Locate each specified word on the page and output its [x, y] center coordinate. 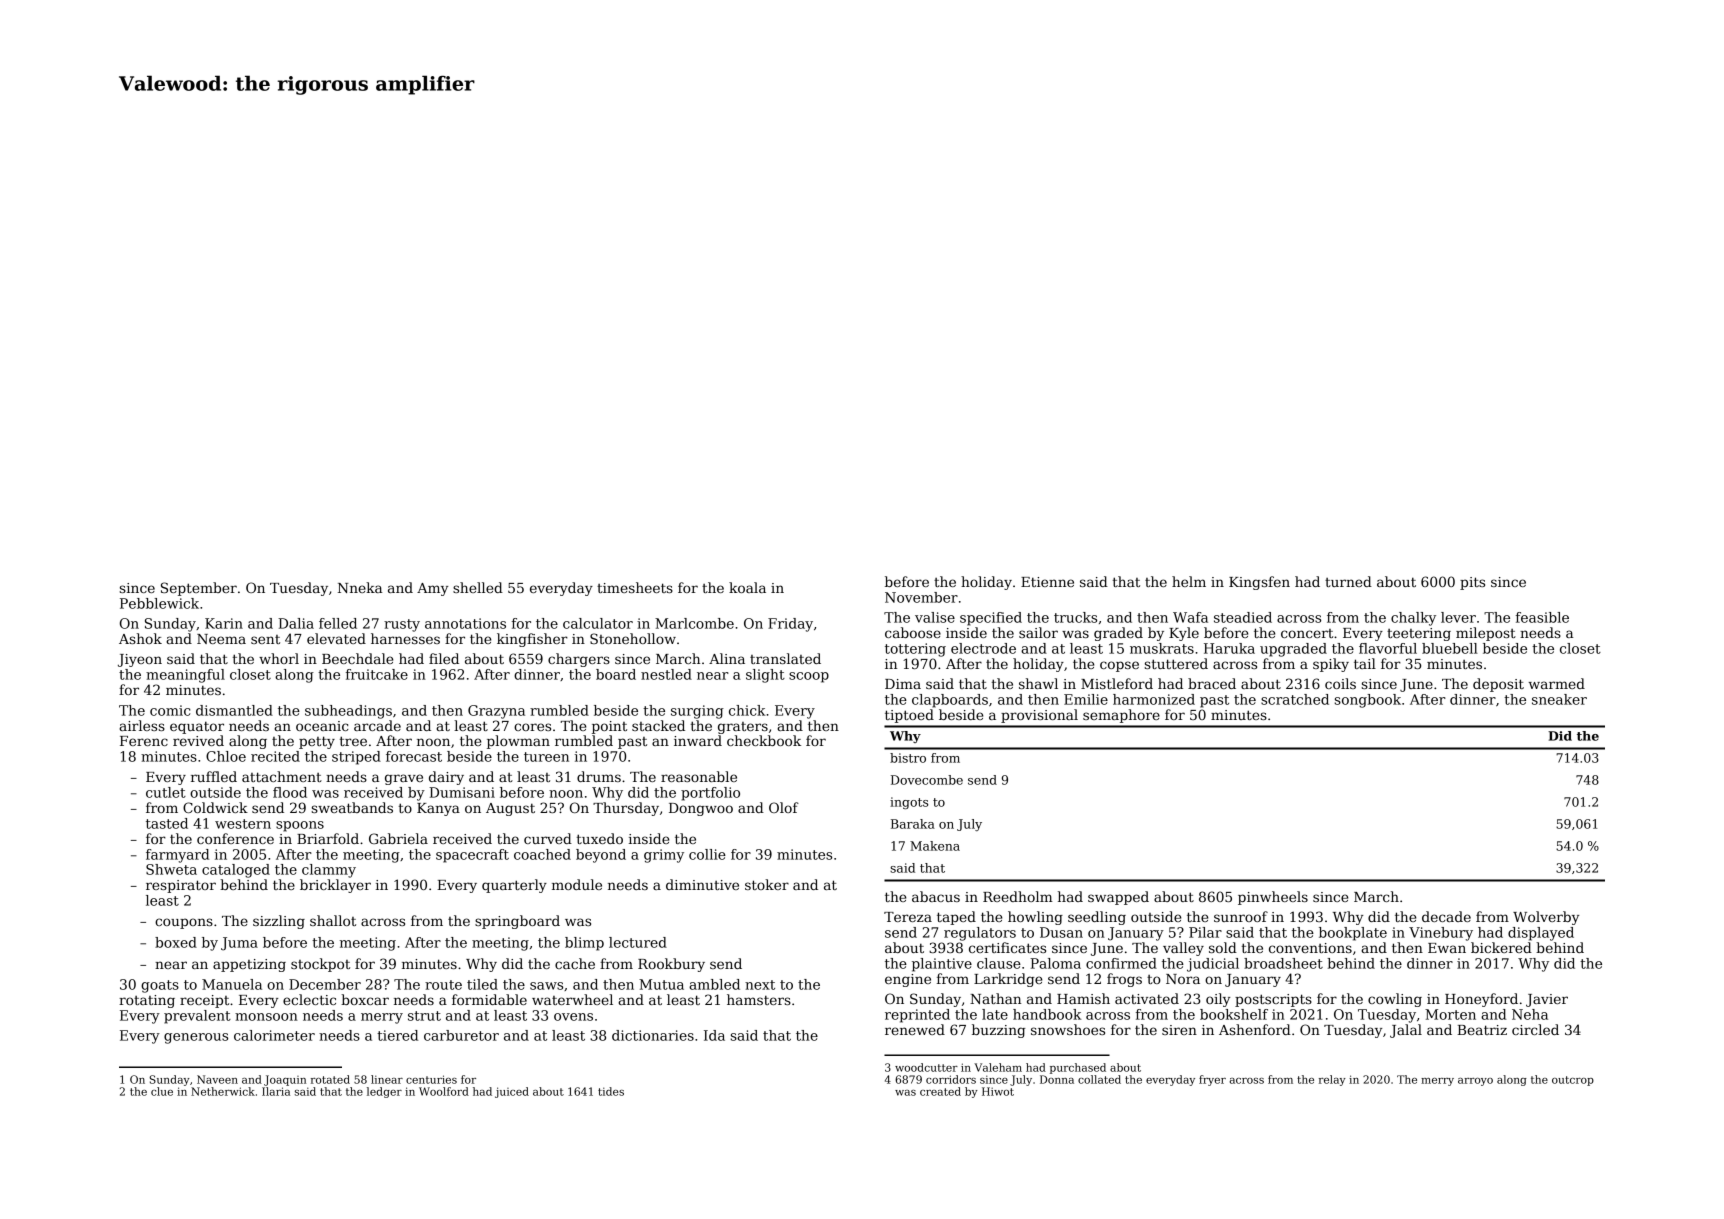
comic [170, 710]
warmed [1557, 683]
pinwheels [1273, 898]
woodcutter [926, 1067]
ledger [384, 1092]
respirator [181, 886]
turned [1348, 581]
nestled [666, 674]
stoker [767, 884]
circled [1535, 1029]
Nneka [360, 587]
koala [747, 587]
